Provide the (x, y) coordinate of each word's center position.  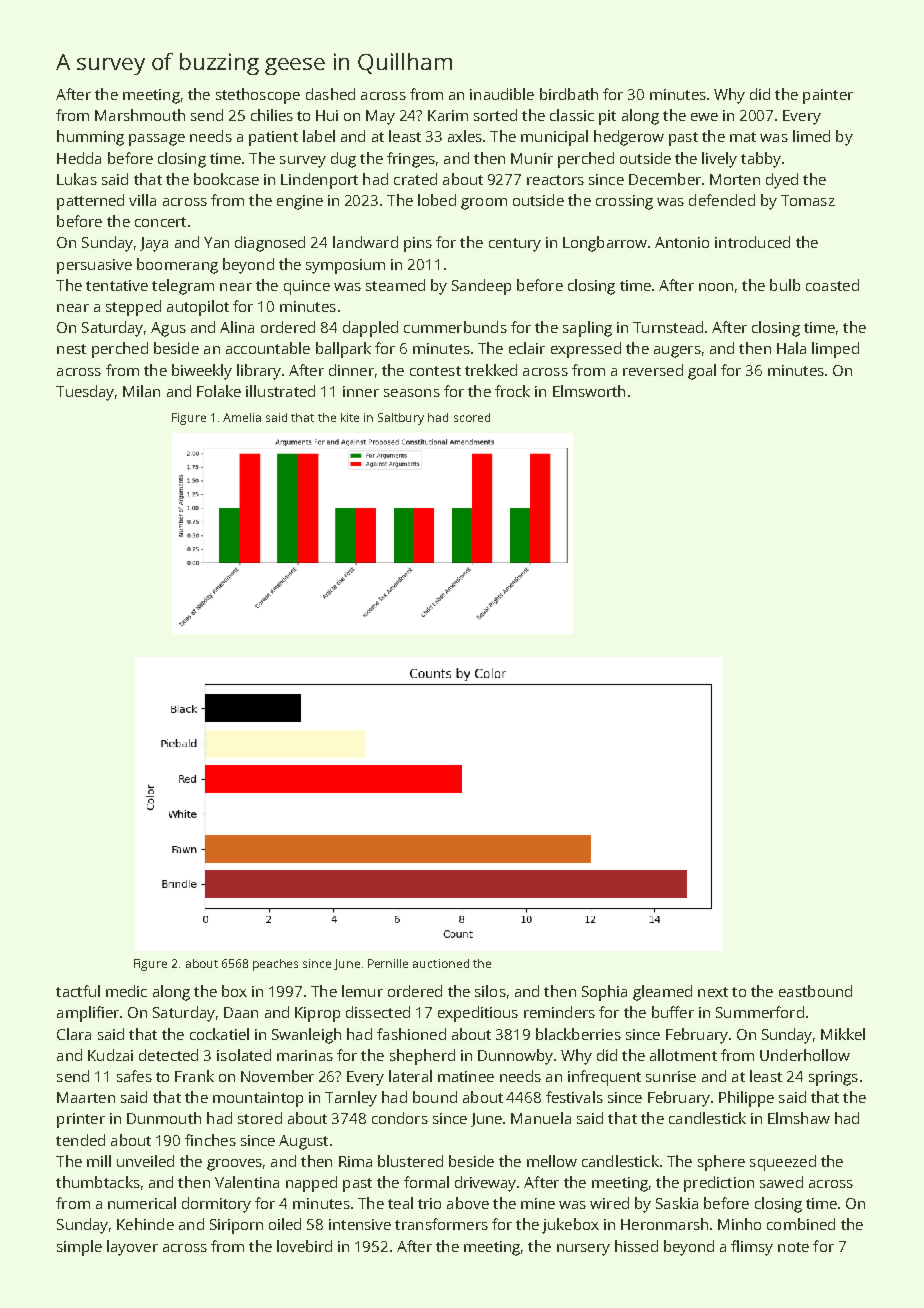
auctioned (441, 963)
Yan (216, 242)
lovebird (304, 1246)
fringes (411, 160)
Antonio (682, 242)
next (713, 992)
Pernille (388, 963)
